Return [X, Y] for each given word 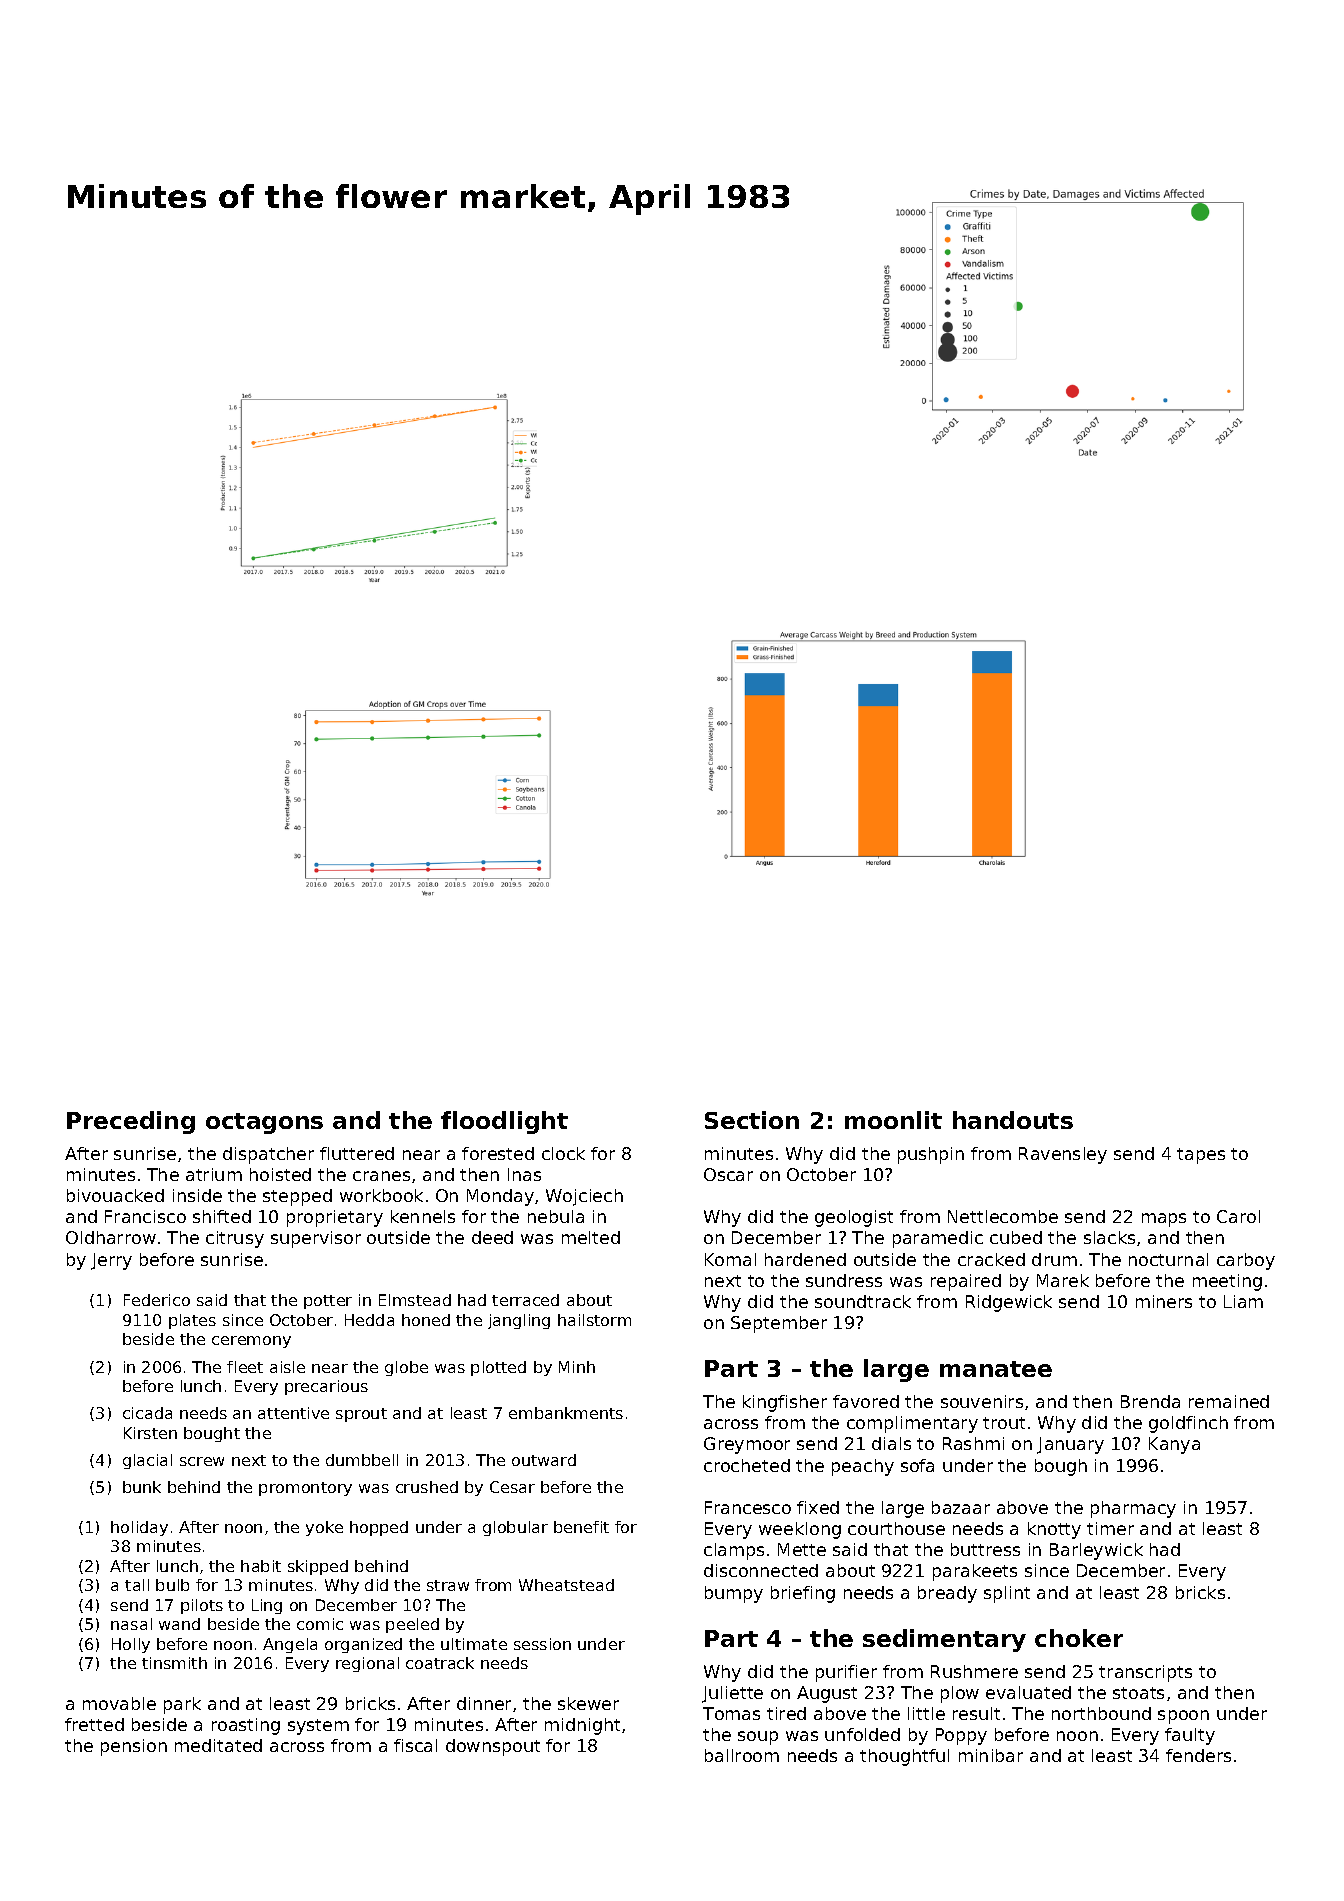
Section [752, 1120]
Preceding [131, 1122]
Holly [131, 1645]
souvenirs [982, 1401]
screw [202, 1461]
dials [891, 1443]
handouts [1013, 1120]
